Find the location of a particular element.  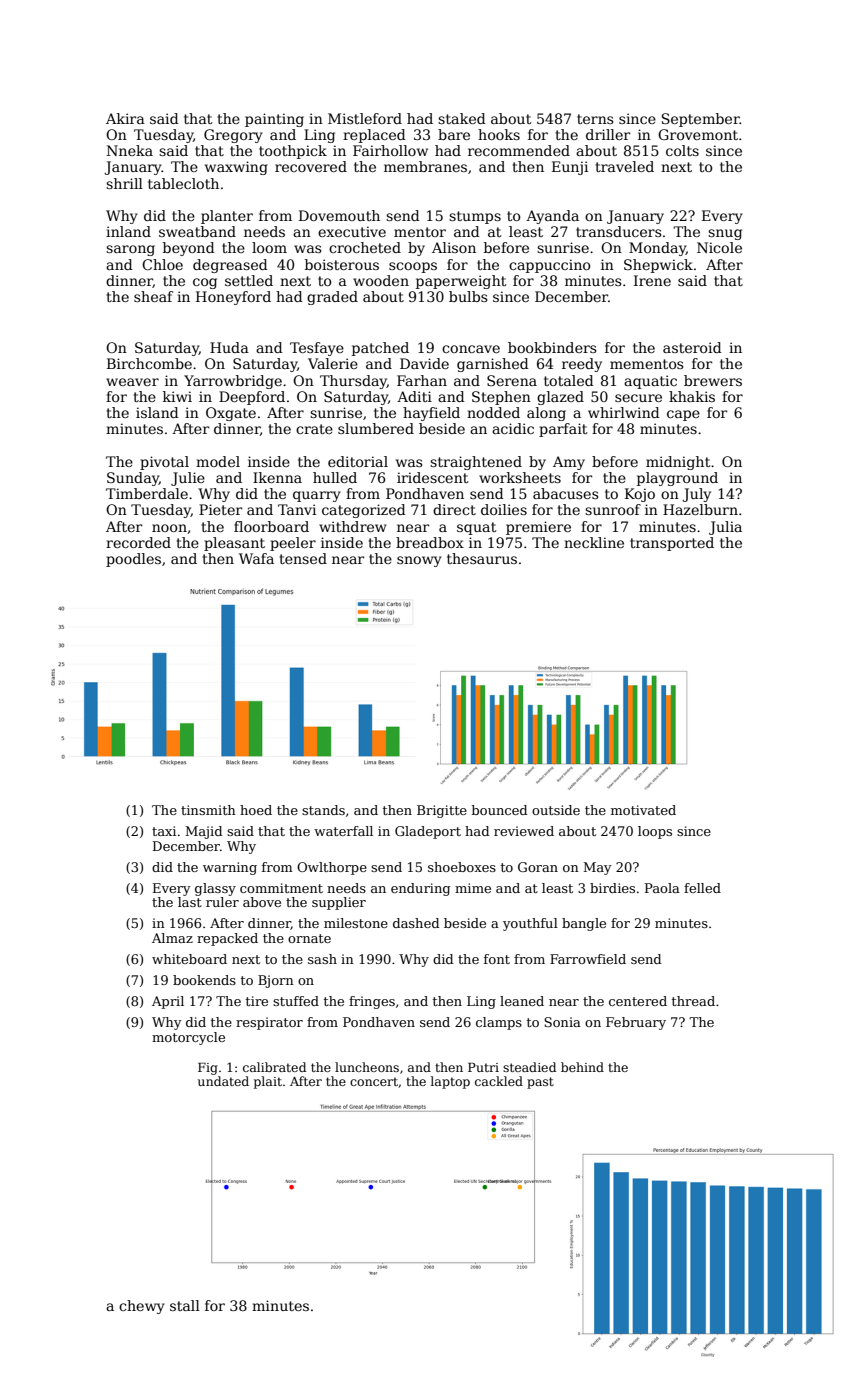

staked is located at coordinates (462, 118).
